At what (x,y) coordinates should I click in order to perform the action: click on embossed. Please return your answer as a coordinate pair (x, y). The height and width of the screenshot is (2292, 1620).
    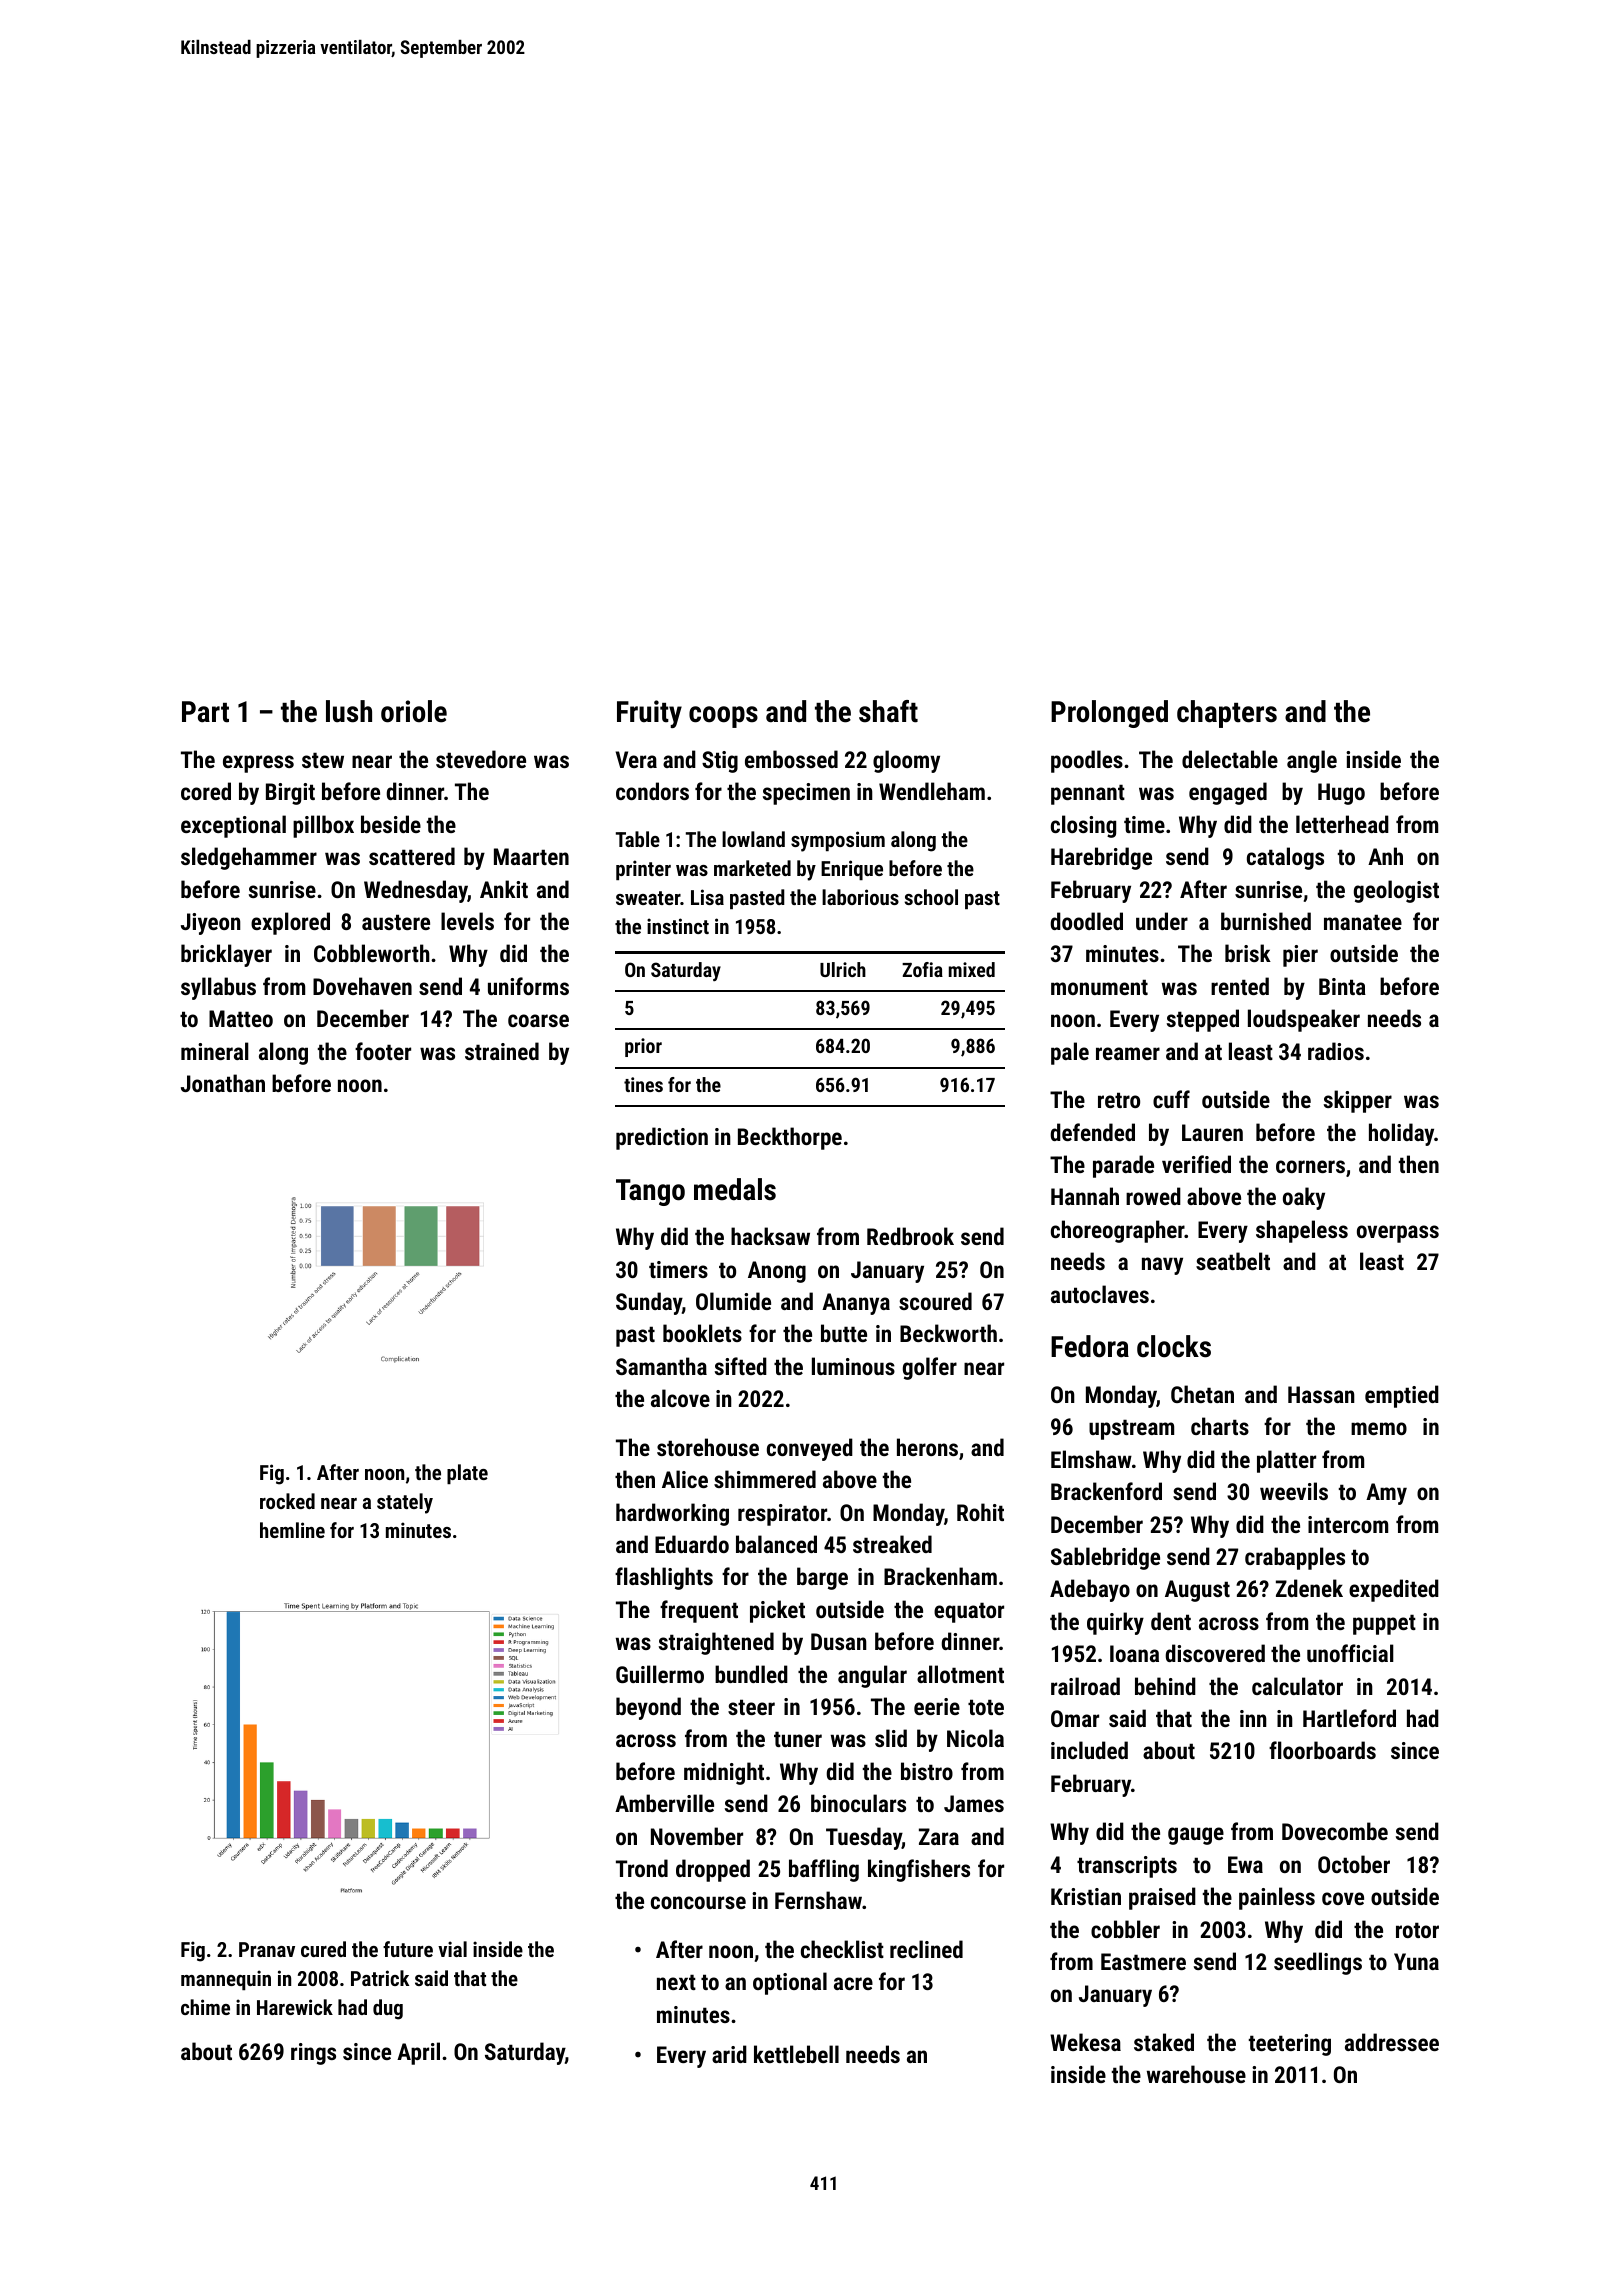
    Looking at the image, I should click on (791, 759).
